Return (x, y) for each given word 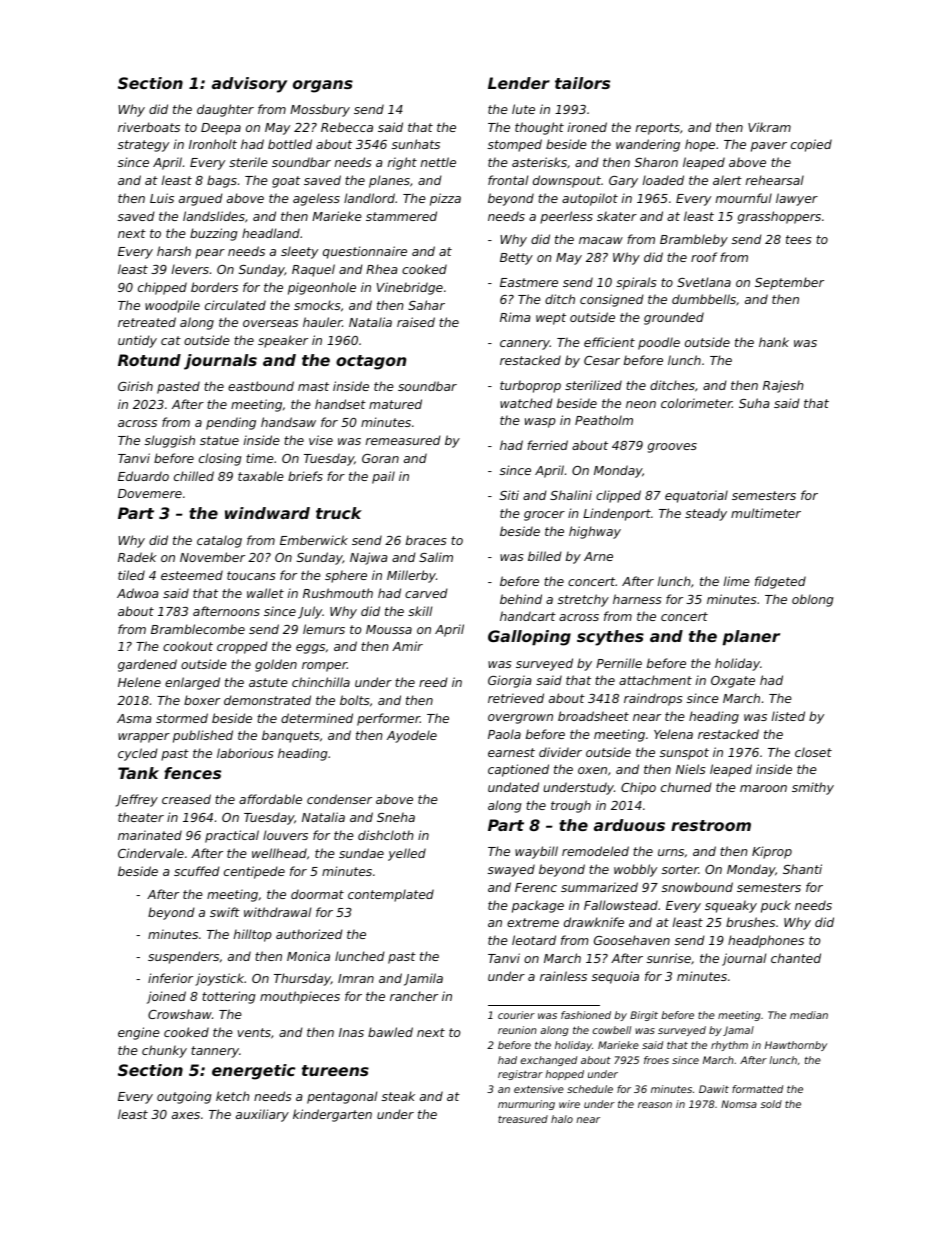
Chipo (638, 788)
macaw (601, 240)
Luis (162, 198)
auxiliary (262, 1115)
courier (516, 1015)
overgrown (520, 719)
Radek (137, 557)
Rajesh (783, 386)
